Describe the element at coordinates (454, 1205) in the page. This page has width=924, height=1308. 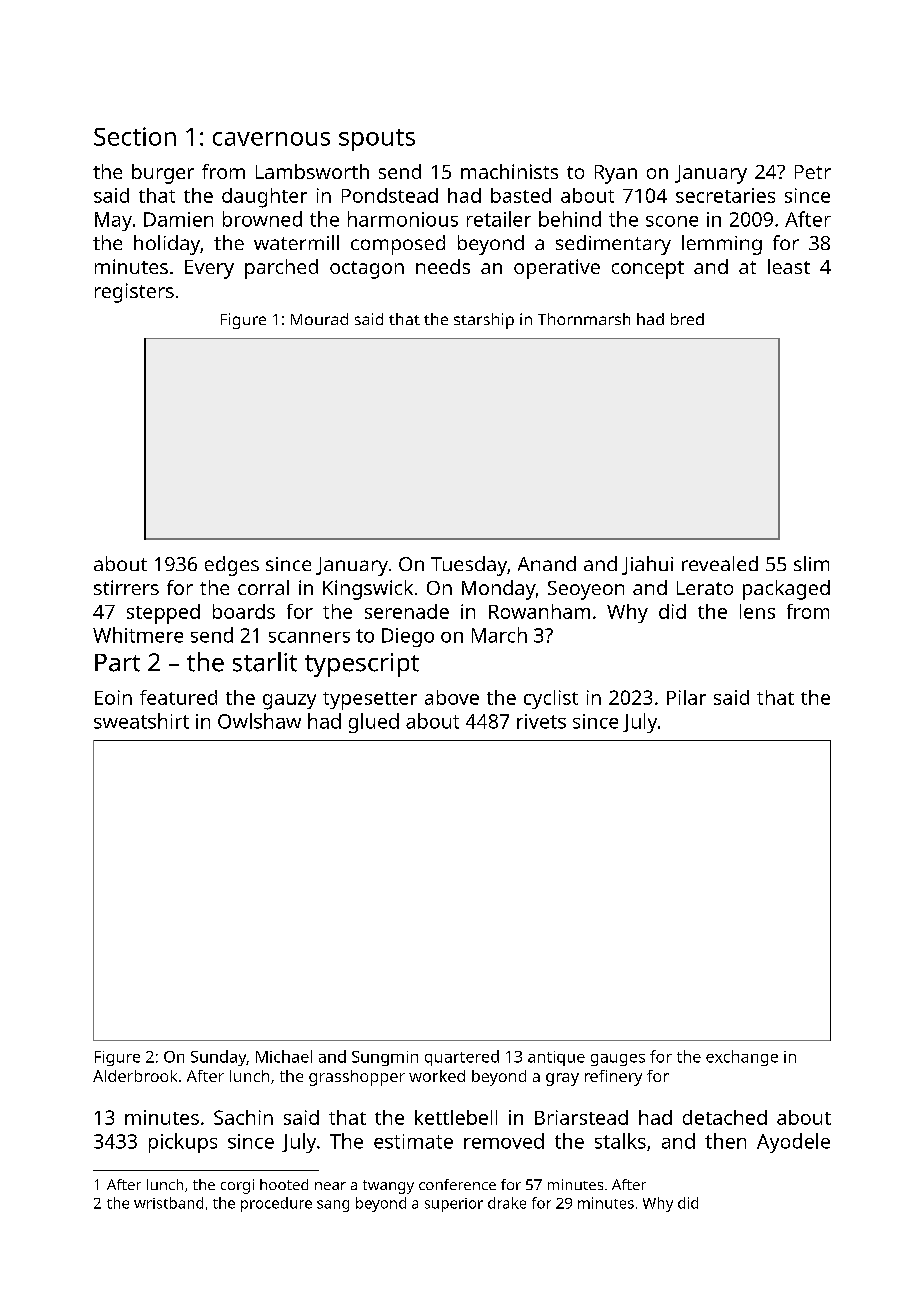
I see `superior` at that location.
